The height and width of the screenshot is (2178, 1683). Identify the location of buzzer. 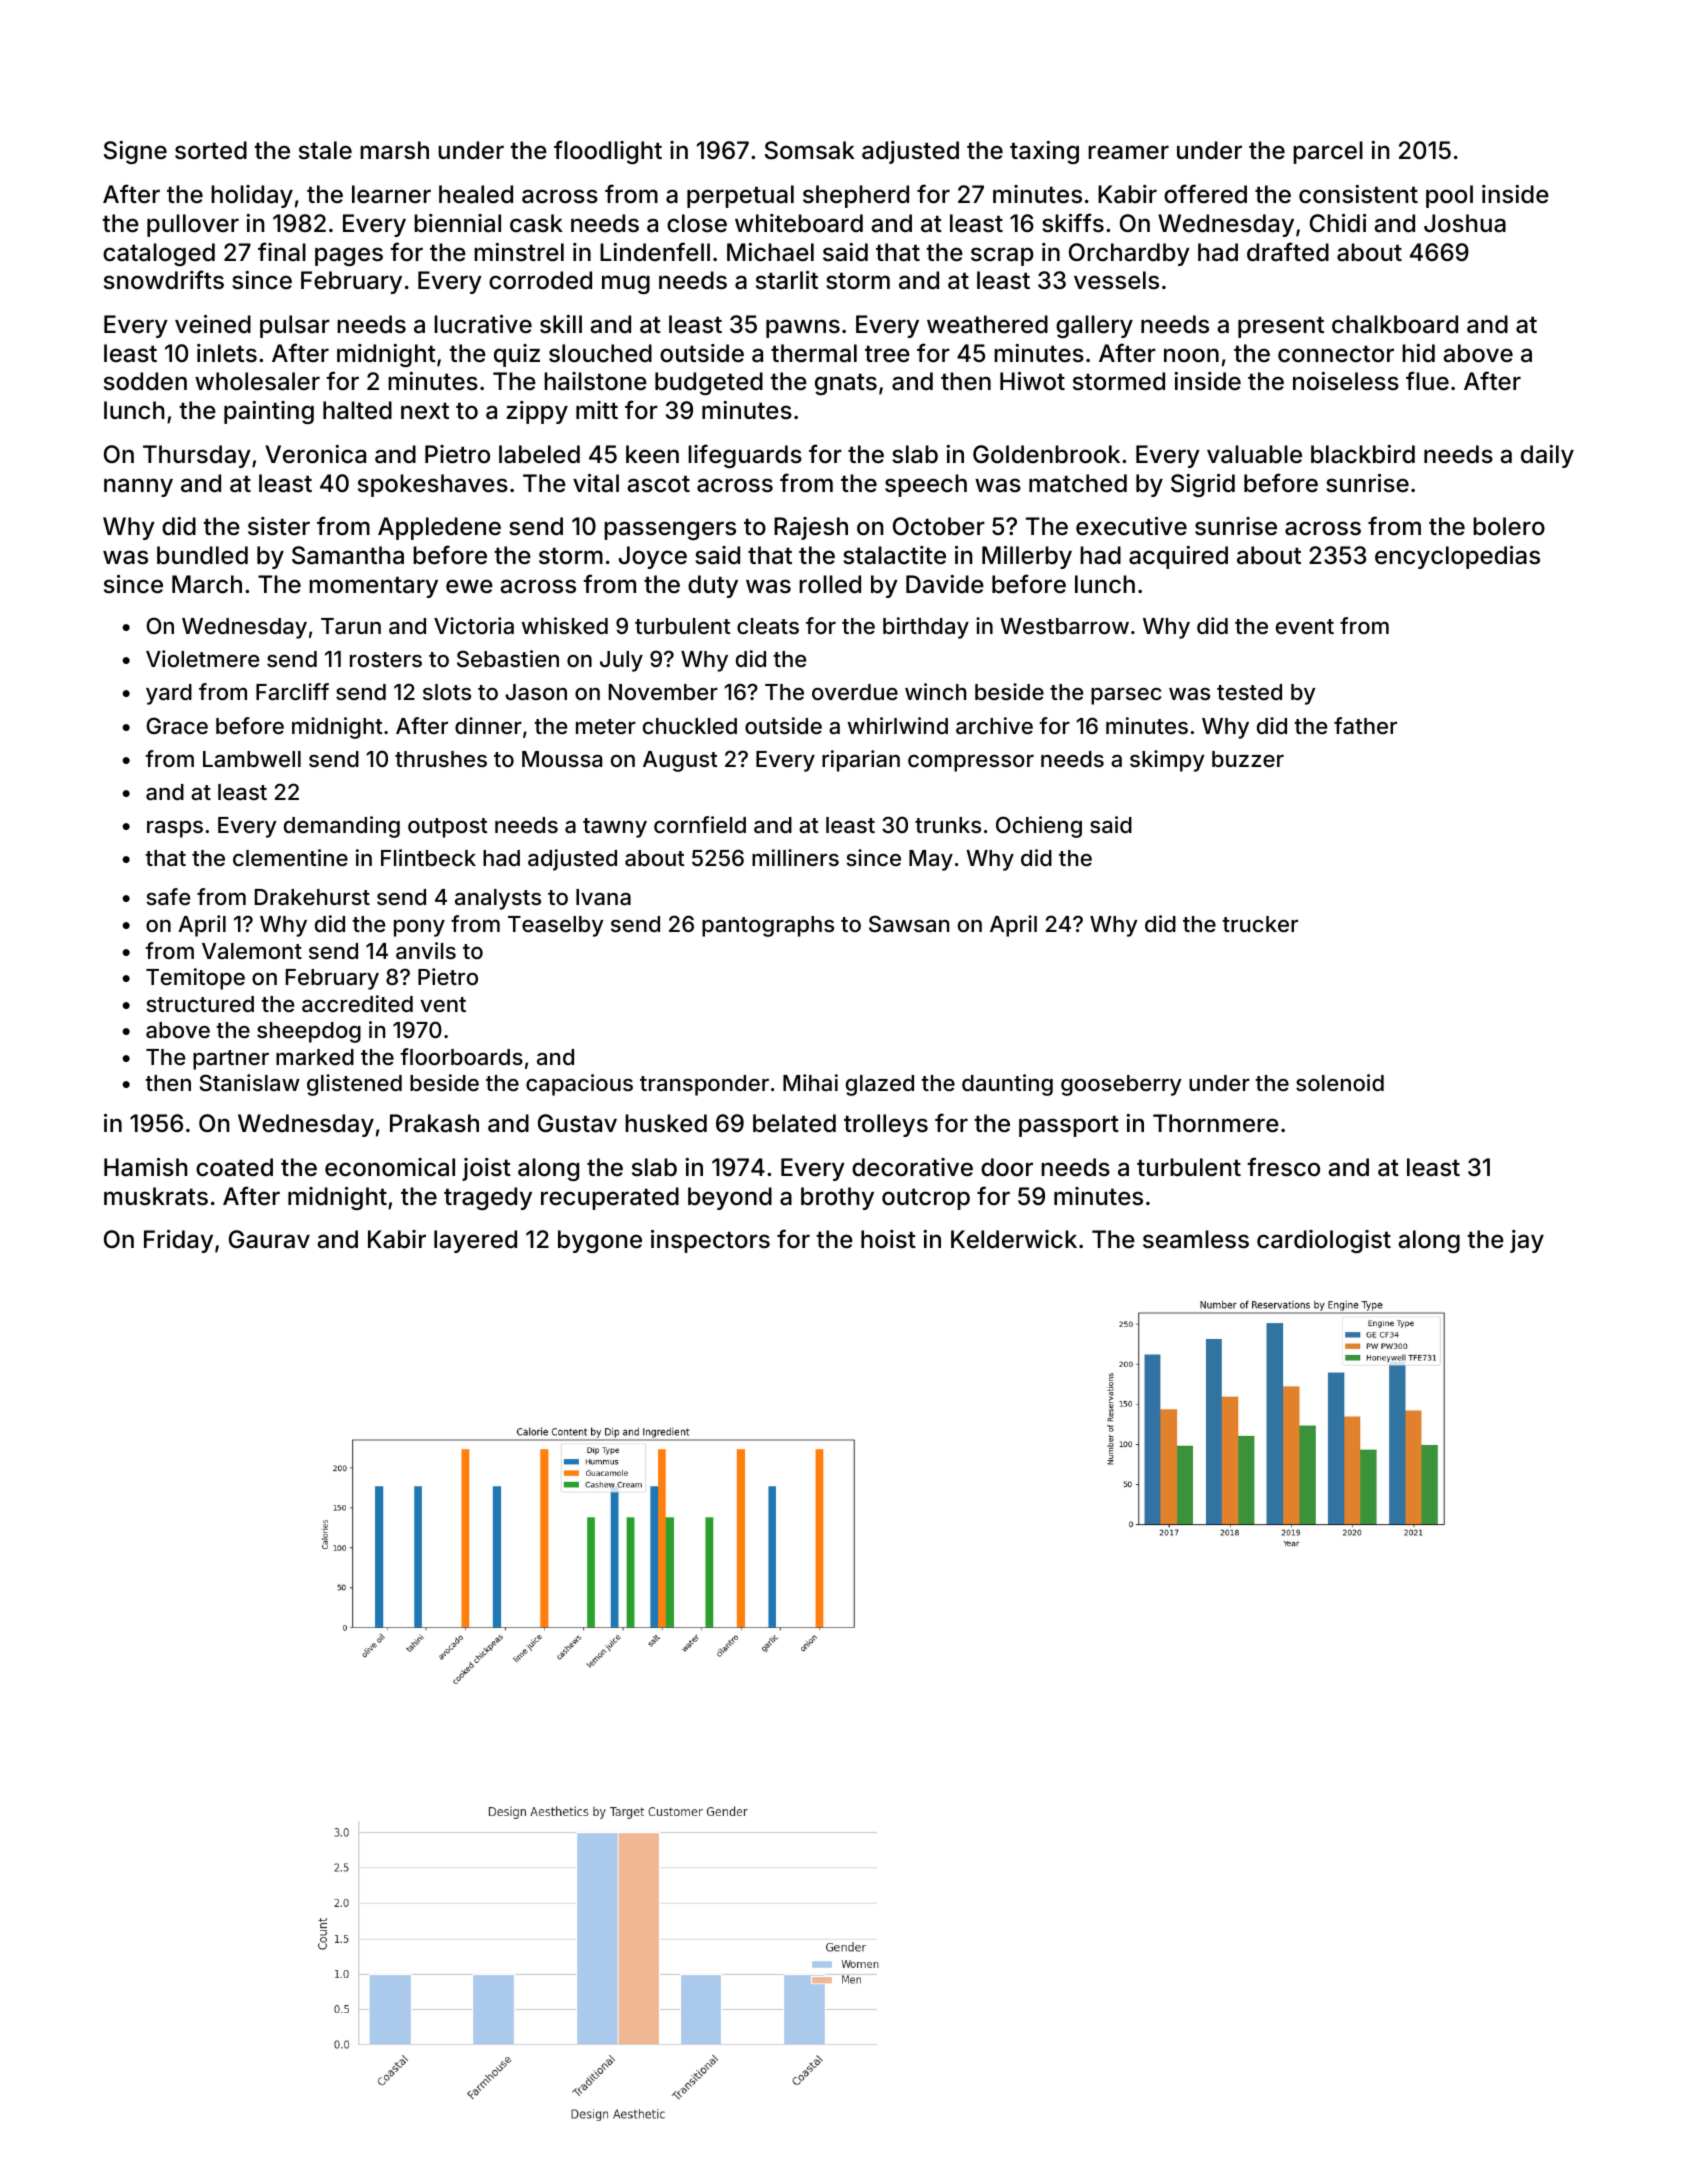
(1248, 759).
